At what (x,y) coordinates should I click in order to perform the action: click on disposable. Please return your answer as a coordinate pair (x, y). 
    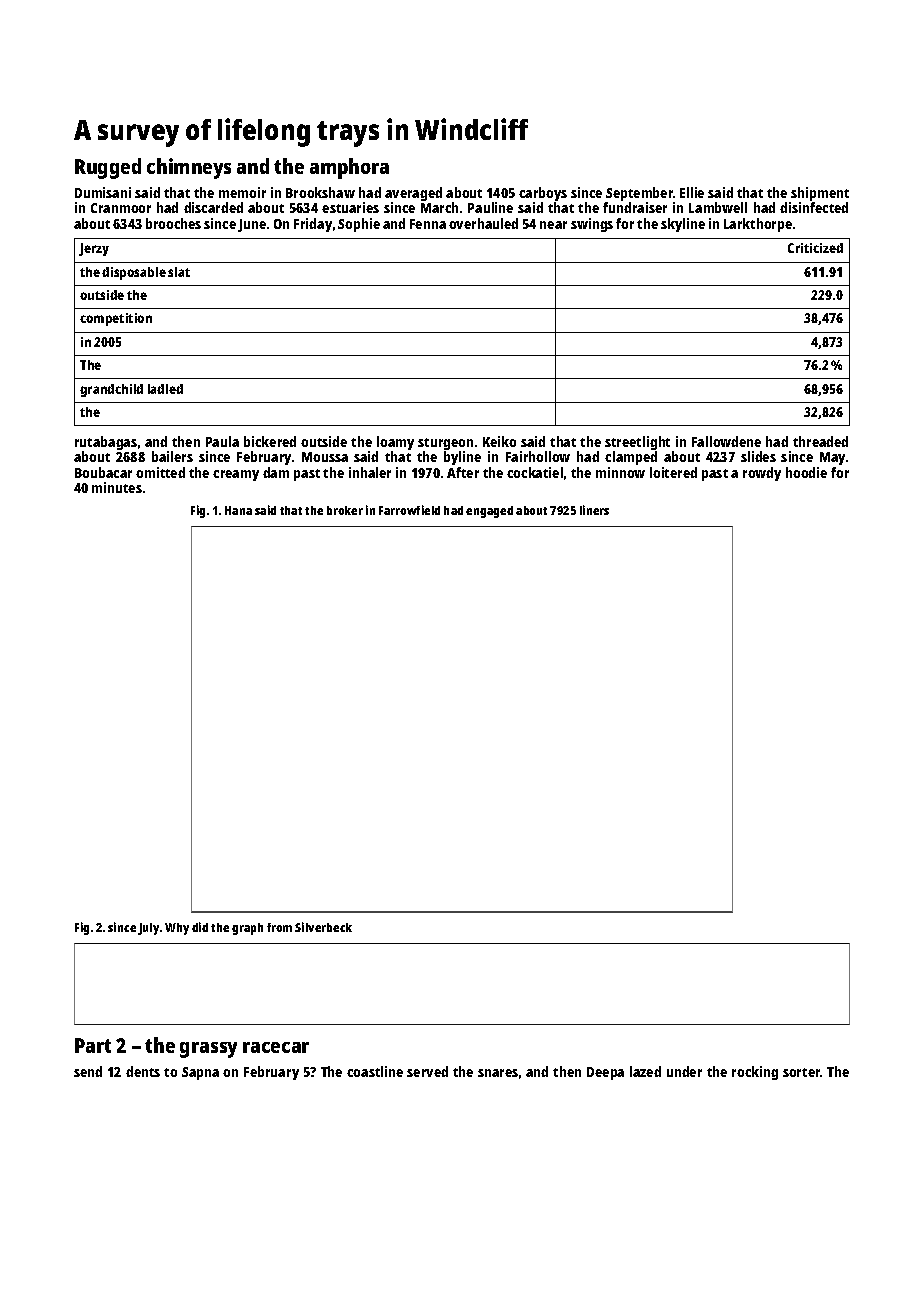
    Looking at the image, I should click on (134, 273).
